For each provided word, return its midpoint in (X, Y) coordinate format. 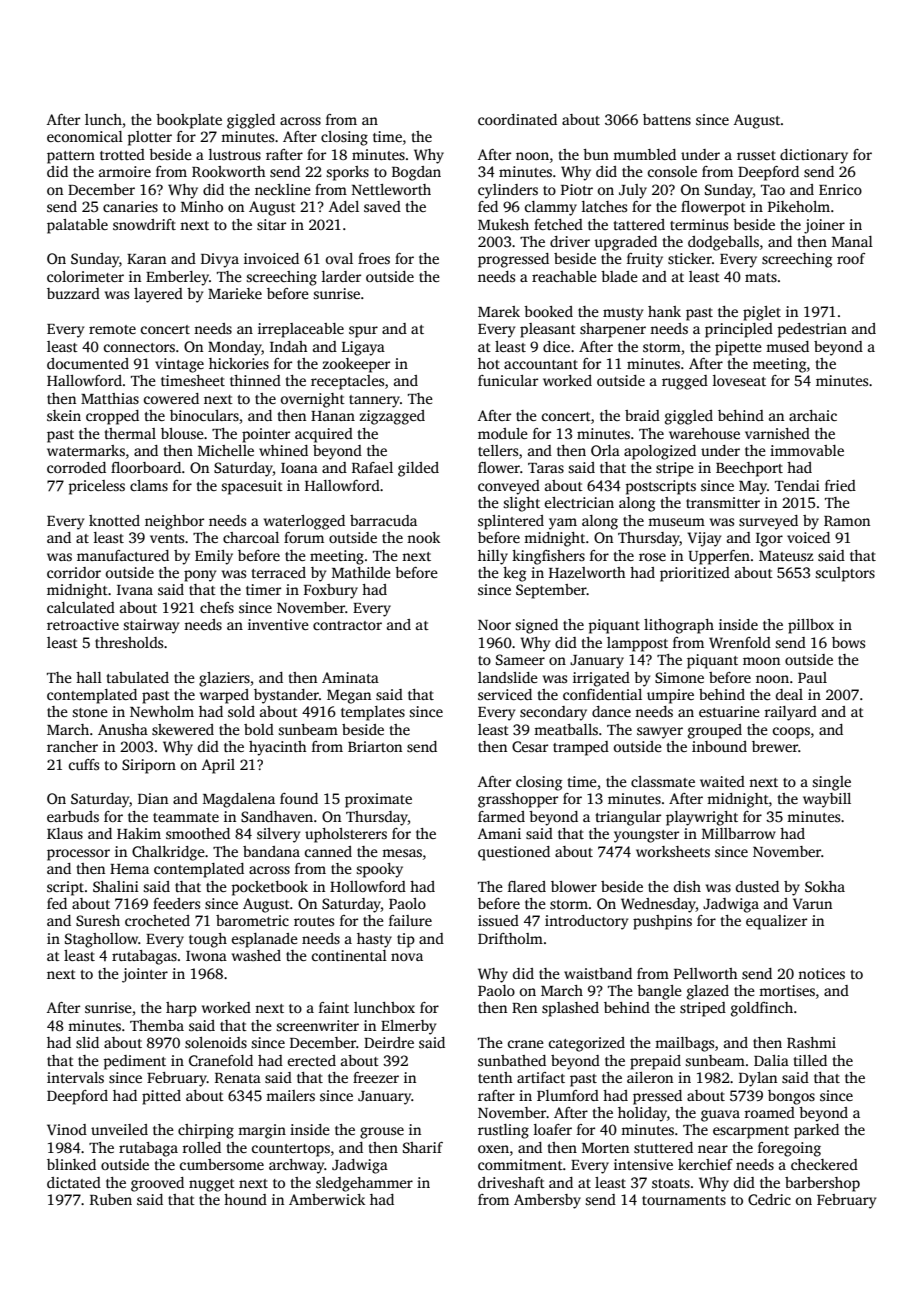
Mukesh (503, 224)
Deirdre (389, 1042)
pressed (657, 1097)
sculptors (845, 574)
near (713, 1149)
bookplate (189, 121)
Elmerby (408, 1027)
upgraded (625, 243)
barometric (252, 920)
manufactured (123, 555)
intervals (75, 1077)
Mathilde (361, 572)
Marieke (235, 293)
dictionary (814, 156)
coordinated (517, 119)
